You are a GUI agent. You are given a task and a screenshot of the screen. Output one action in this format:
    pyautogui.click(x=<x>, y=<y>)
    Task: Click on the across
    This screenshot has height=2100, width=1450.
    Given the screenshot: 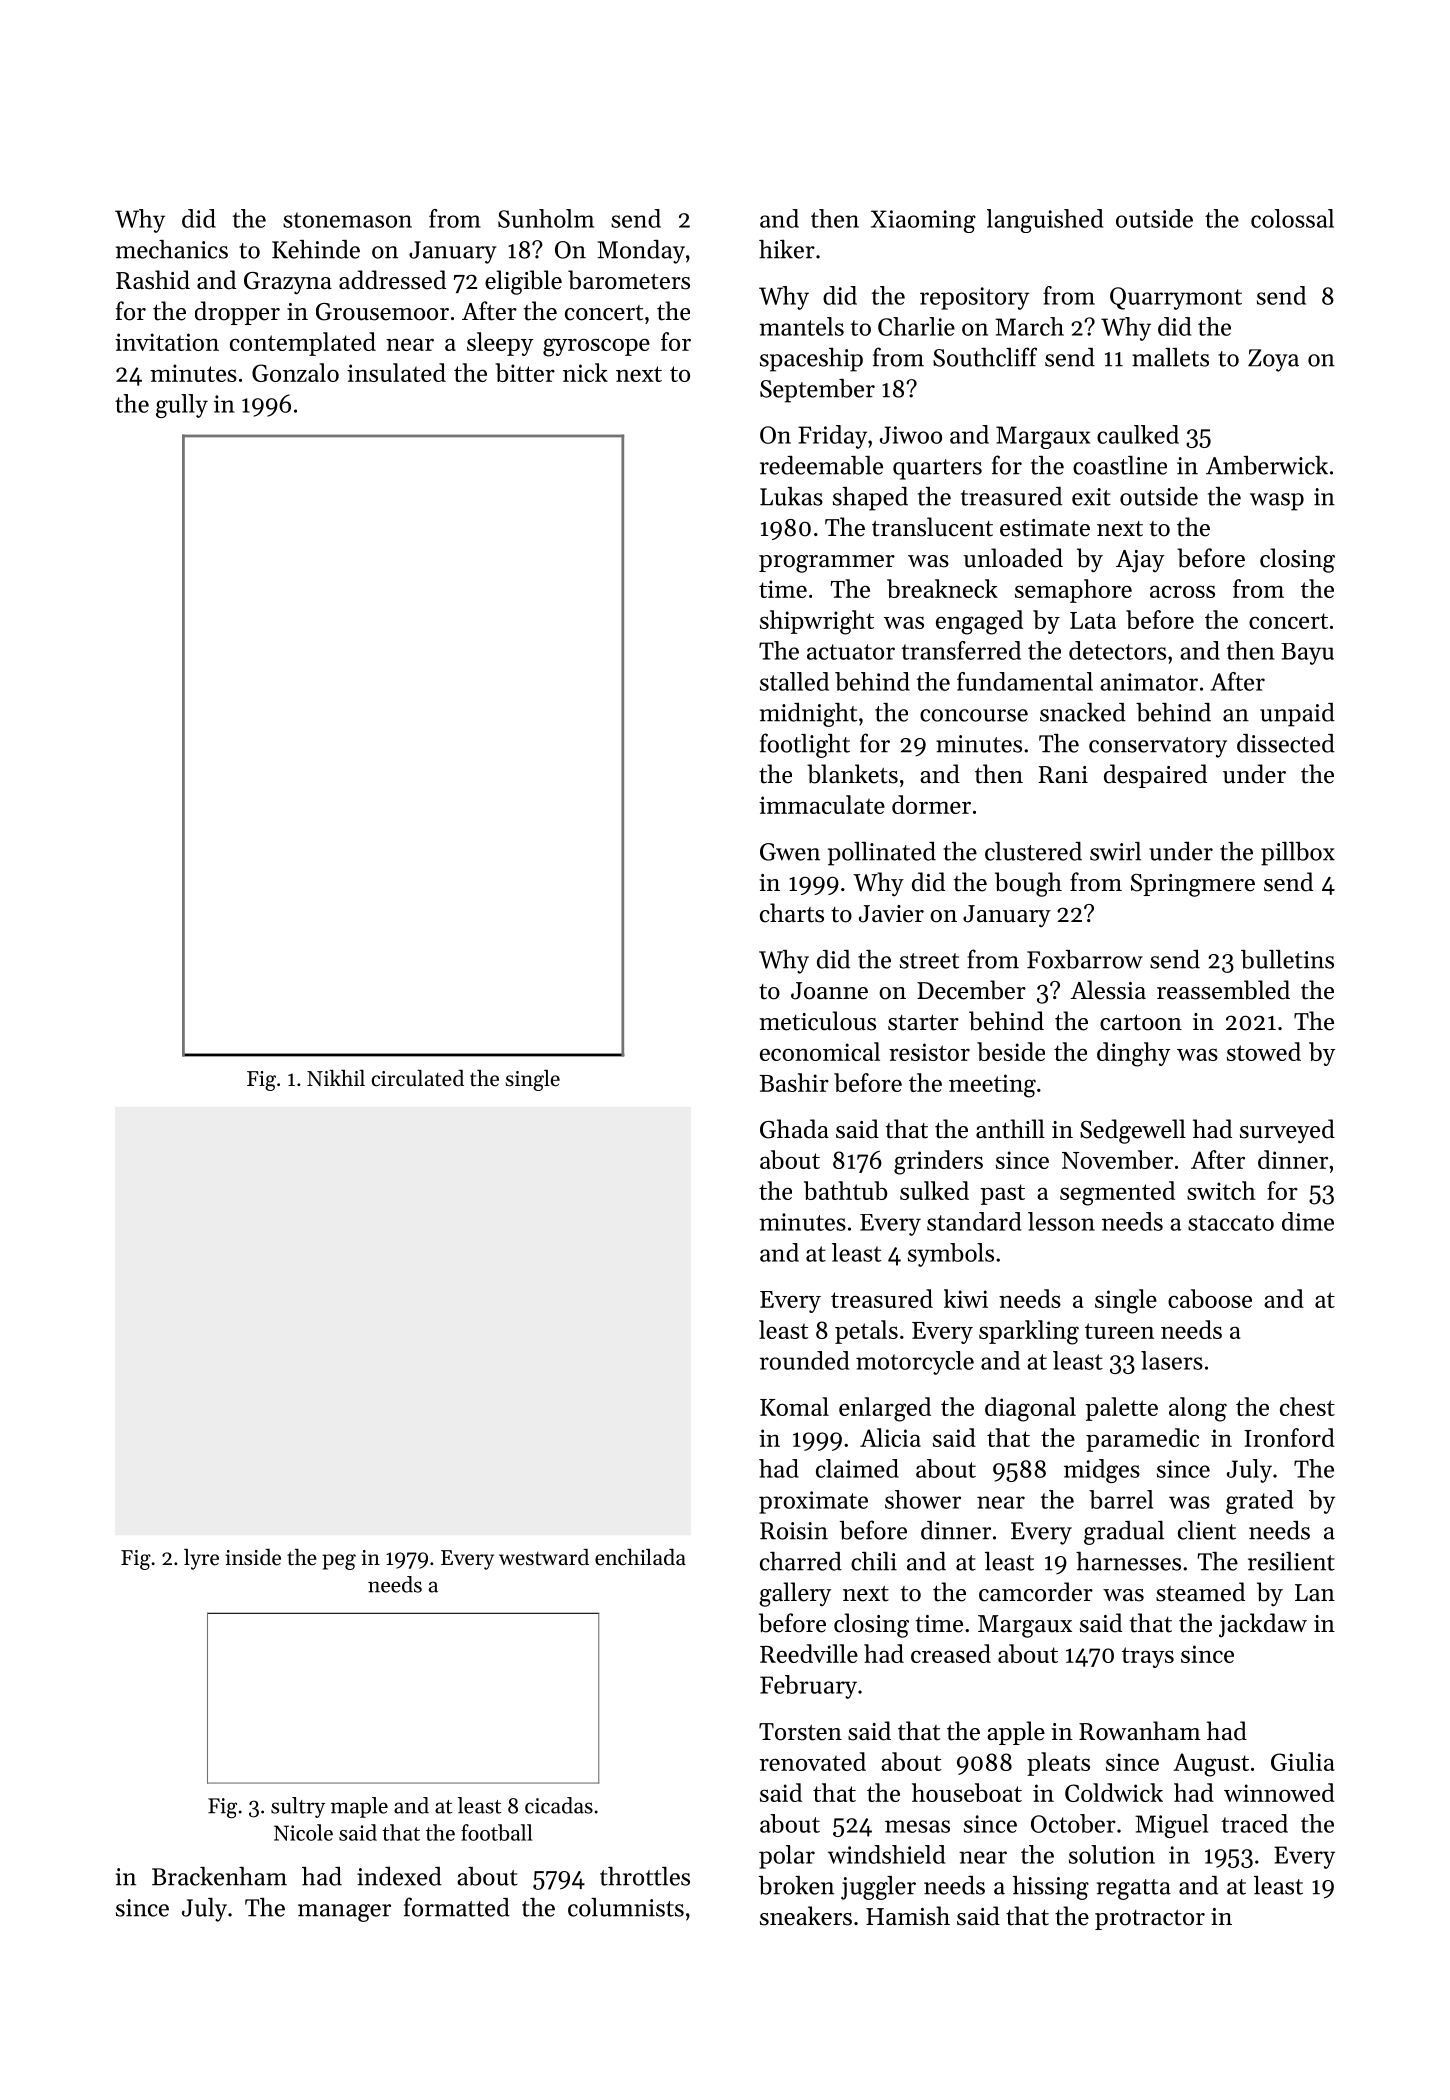 What is the action you would take?
    pyautogui.click(x=1182, y=591)
